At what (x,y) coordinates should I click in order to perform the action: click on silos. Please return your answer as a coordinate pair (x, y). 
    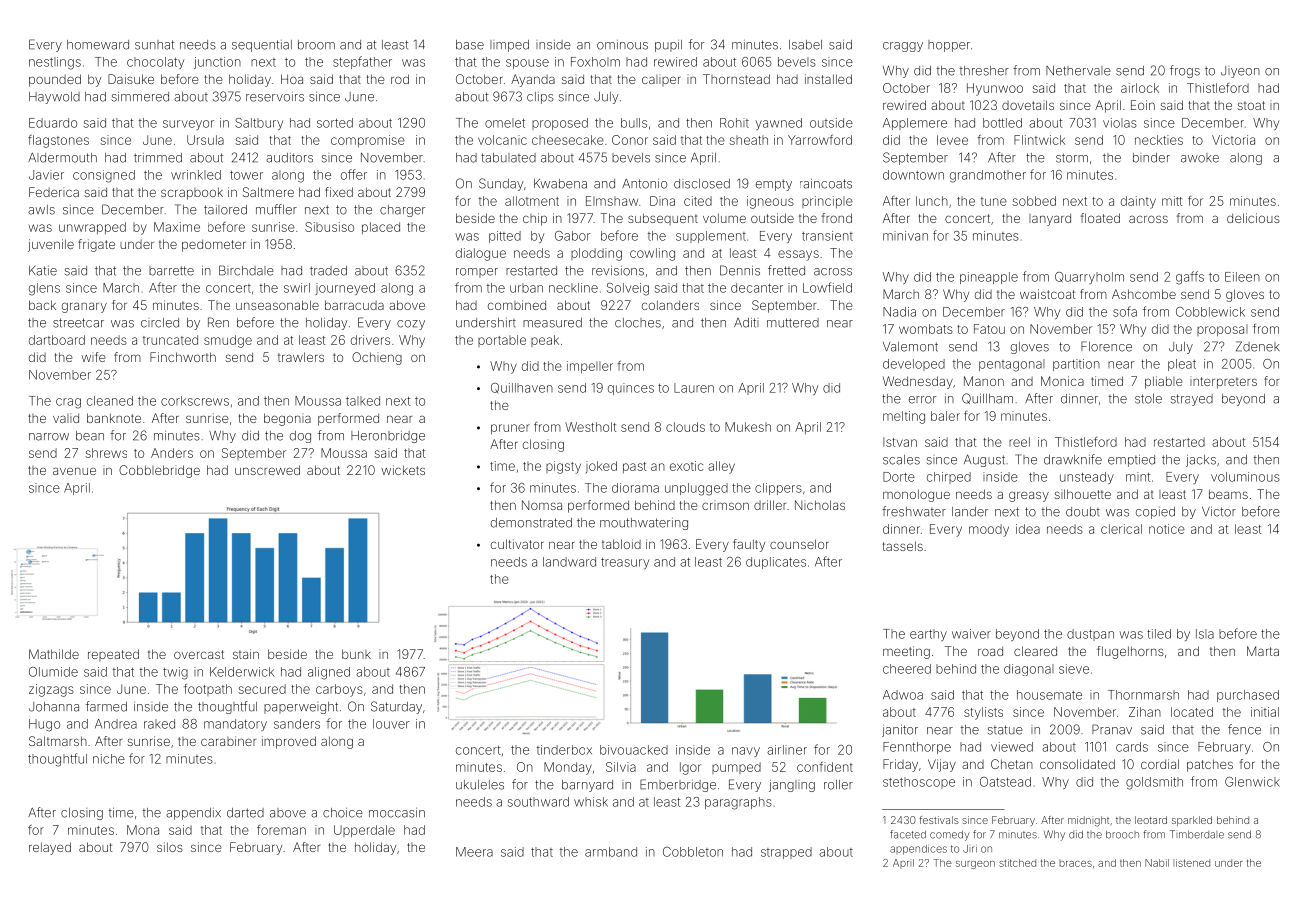
    Looking at the image, I should click on (170, 847).
